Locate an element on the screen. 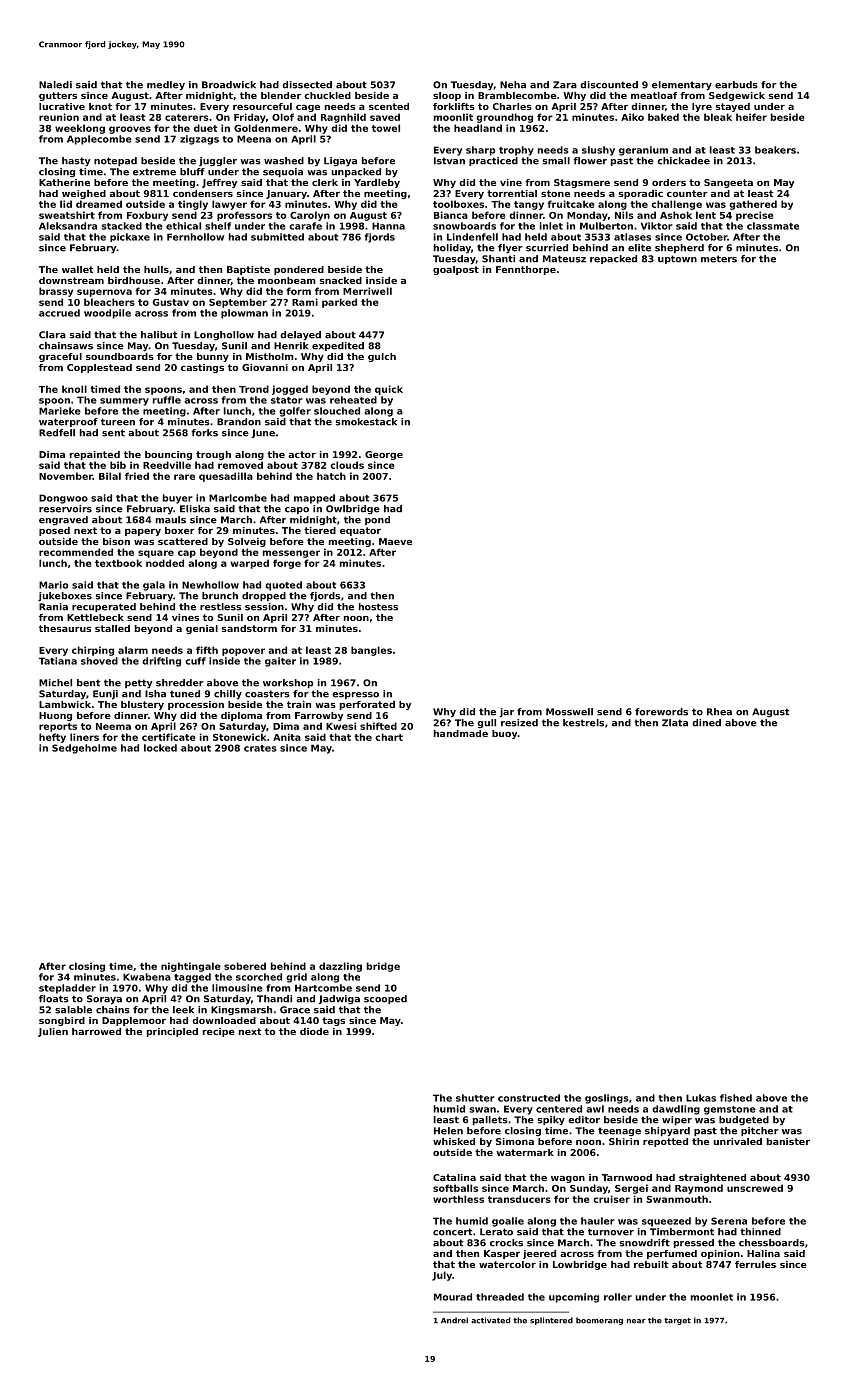 The height and width of the screenshot is (1400, 849). medley is located at coordinates (166, 86).
